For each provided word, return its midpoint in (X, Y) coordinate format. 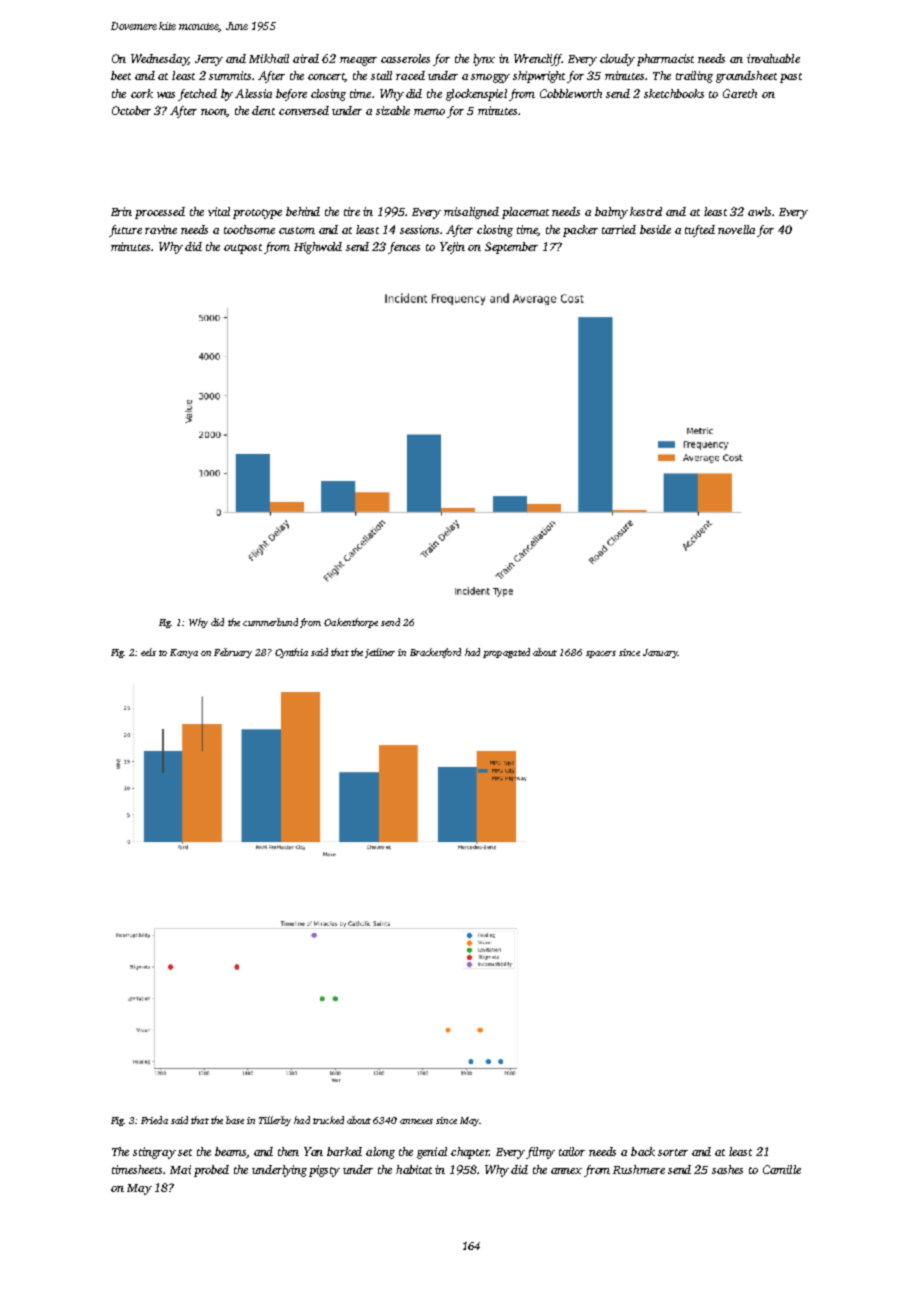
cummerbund (270, 622)
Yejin (452, 248)
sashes (727, 1169)
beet (121, 75)
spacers (601, 654)
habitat (414, 1169)
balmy (611, 213)
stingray (154, 1153)
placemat (525, 213)
